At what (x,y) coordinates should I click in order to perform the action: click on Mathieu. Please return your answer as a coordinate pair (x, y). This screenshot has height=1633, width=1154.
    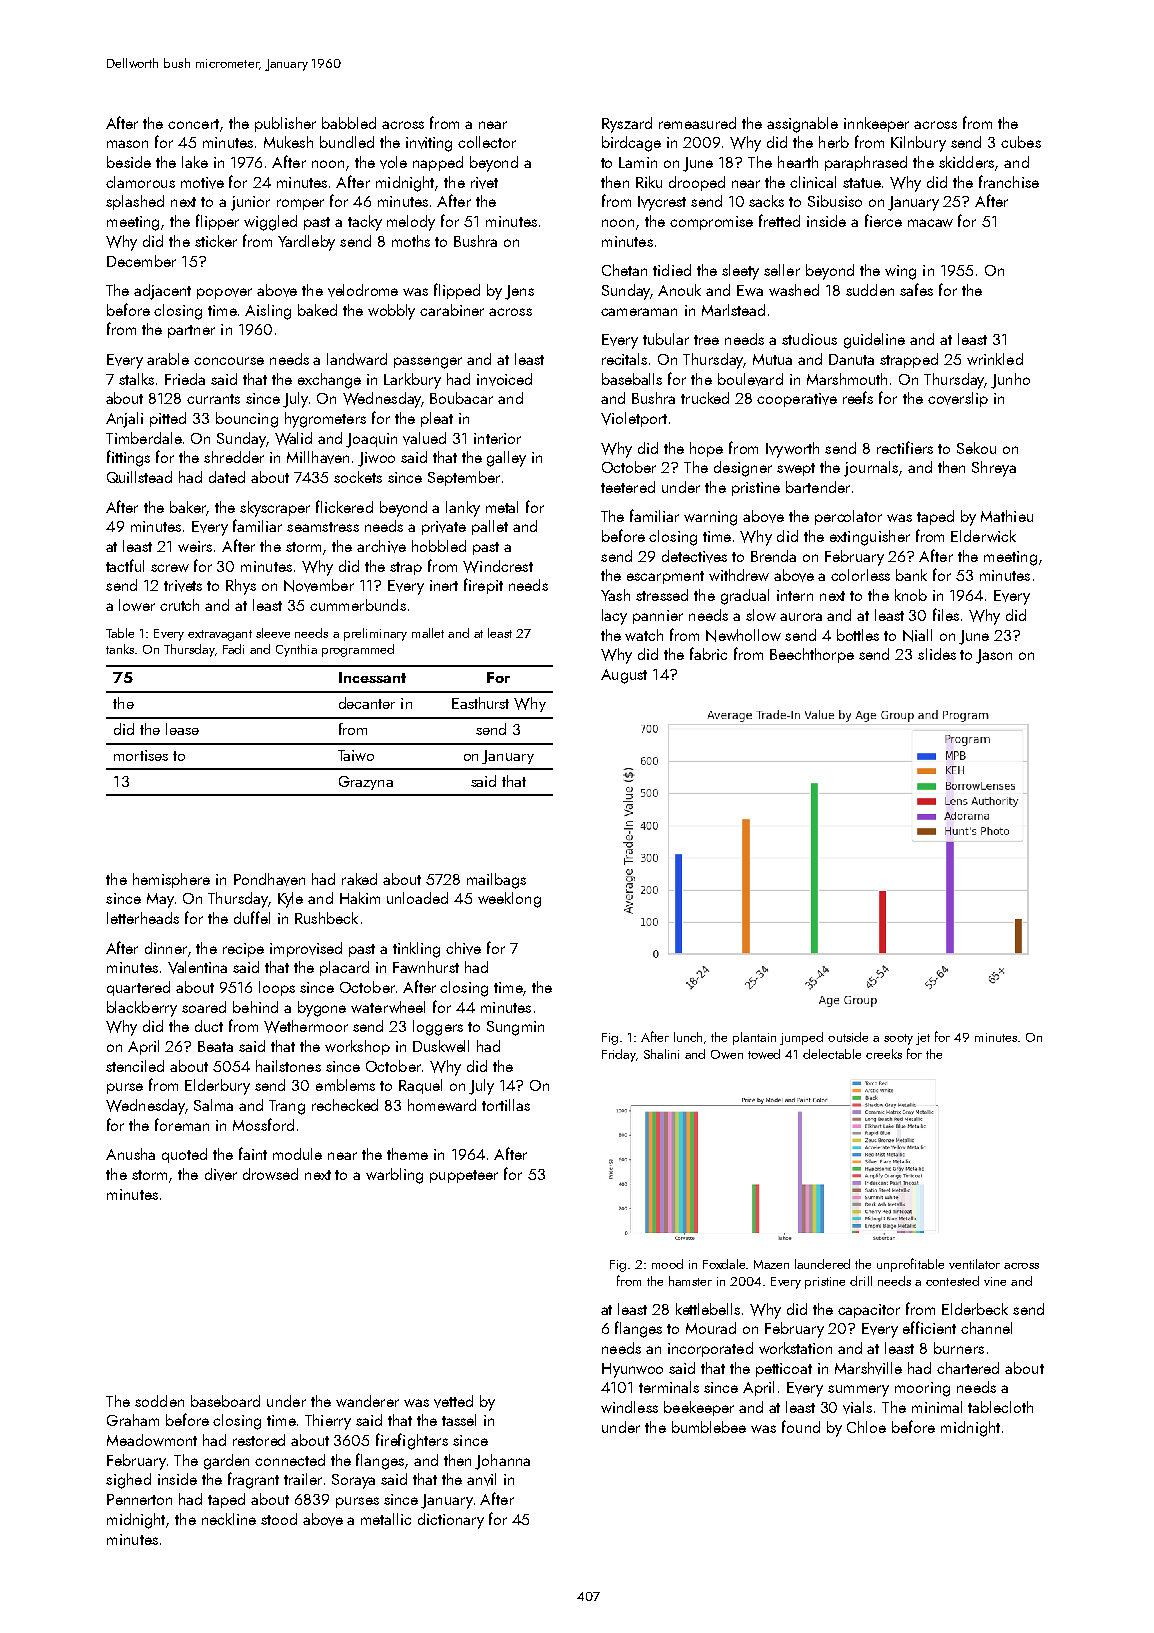
    Looking at the image, I should click on (1007, 516).
